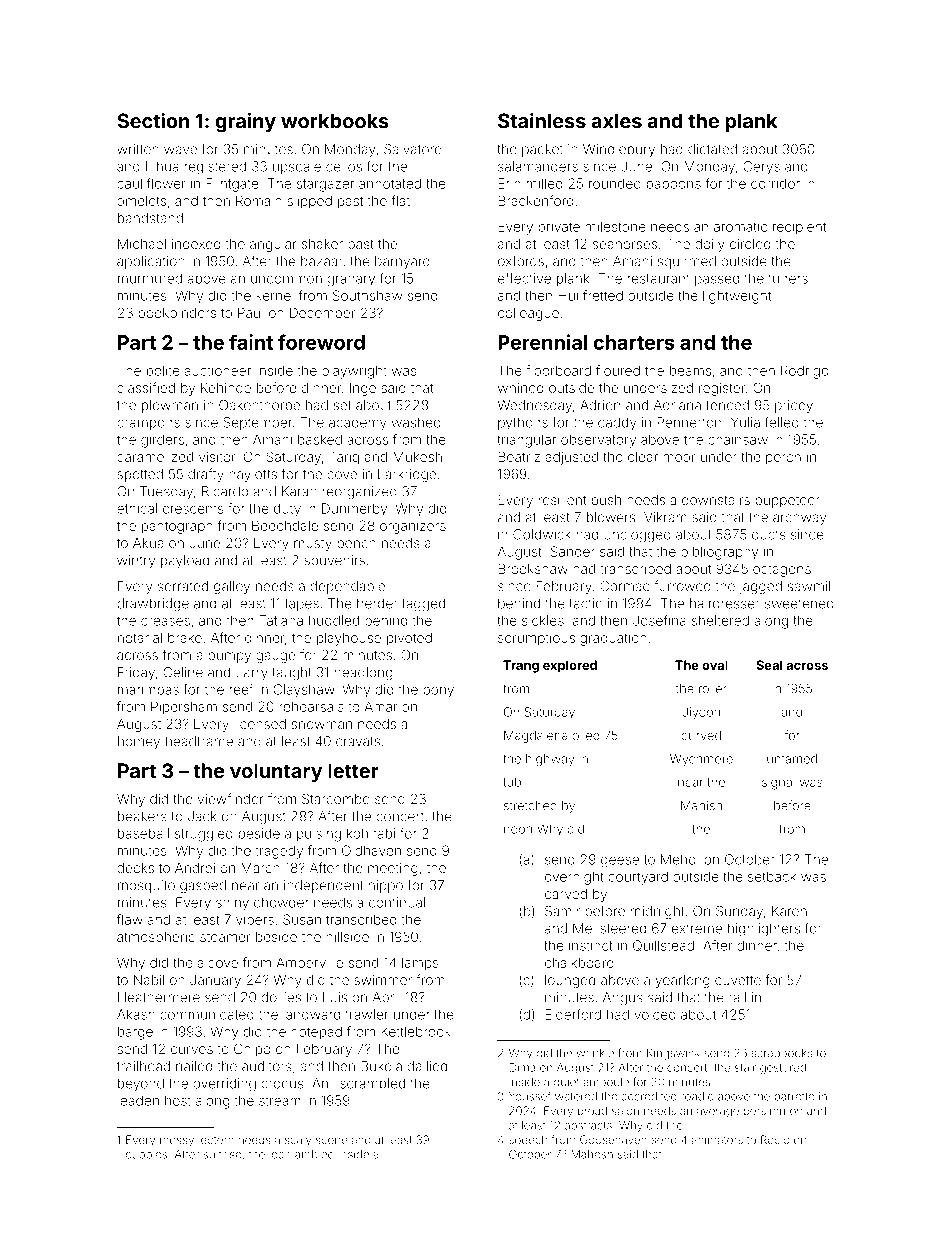 The image size is (952, 1233). I want to click on Mukesh, so click(417, 456).
